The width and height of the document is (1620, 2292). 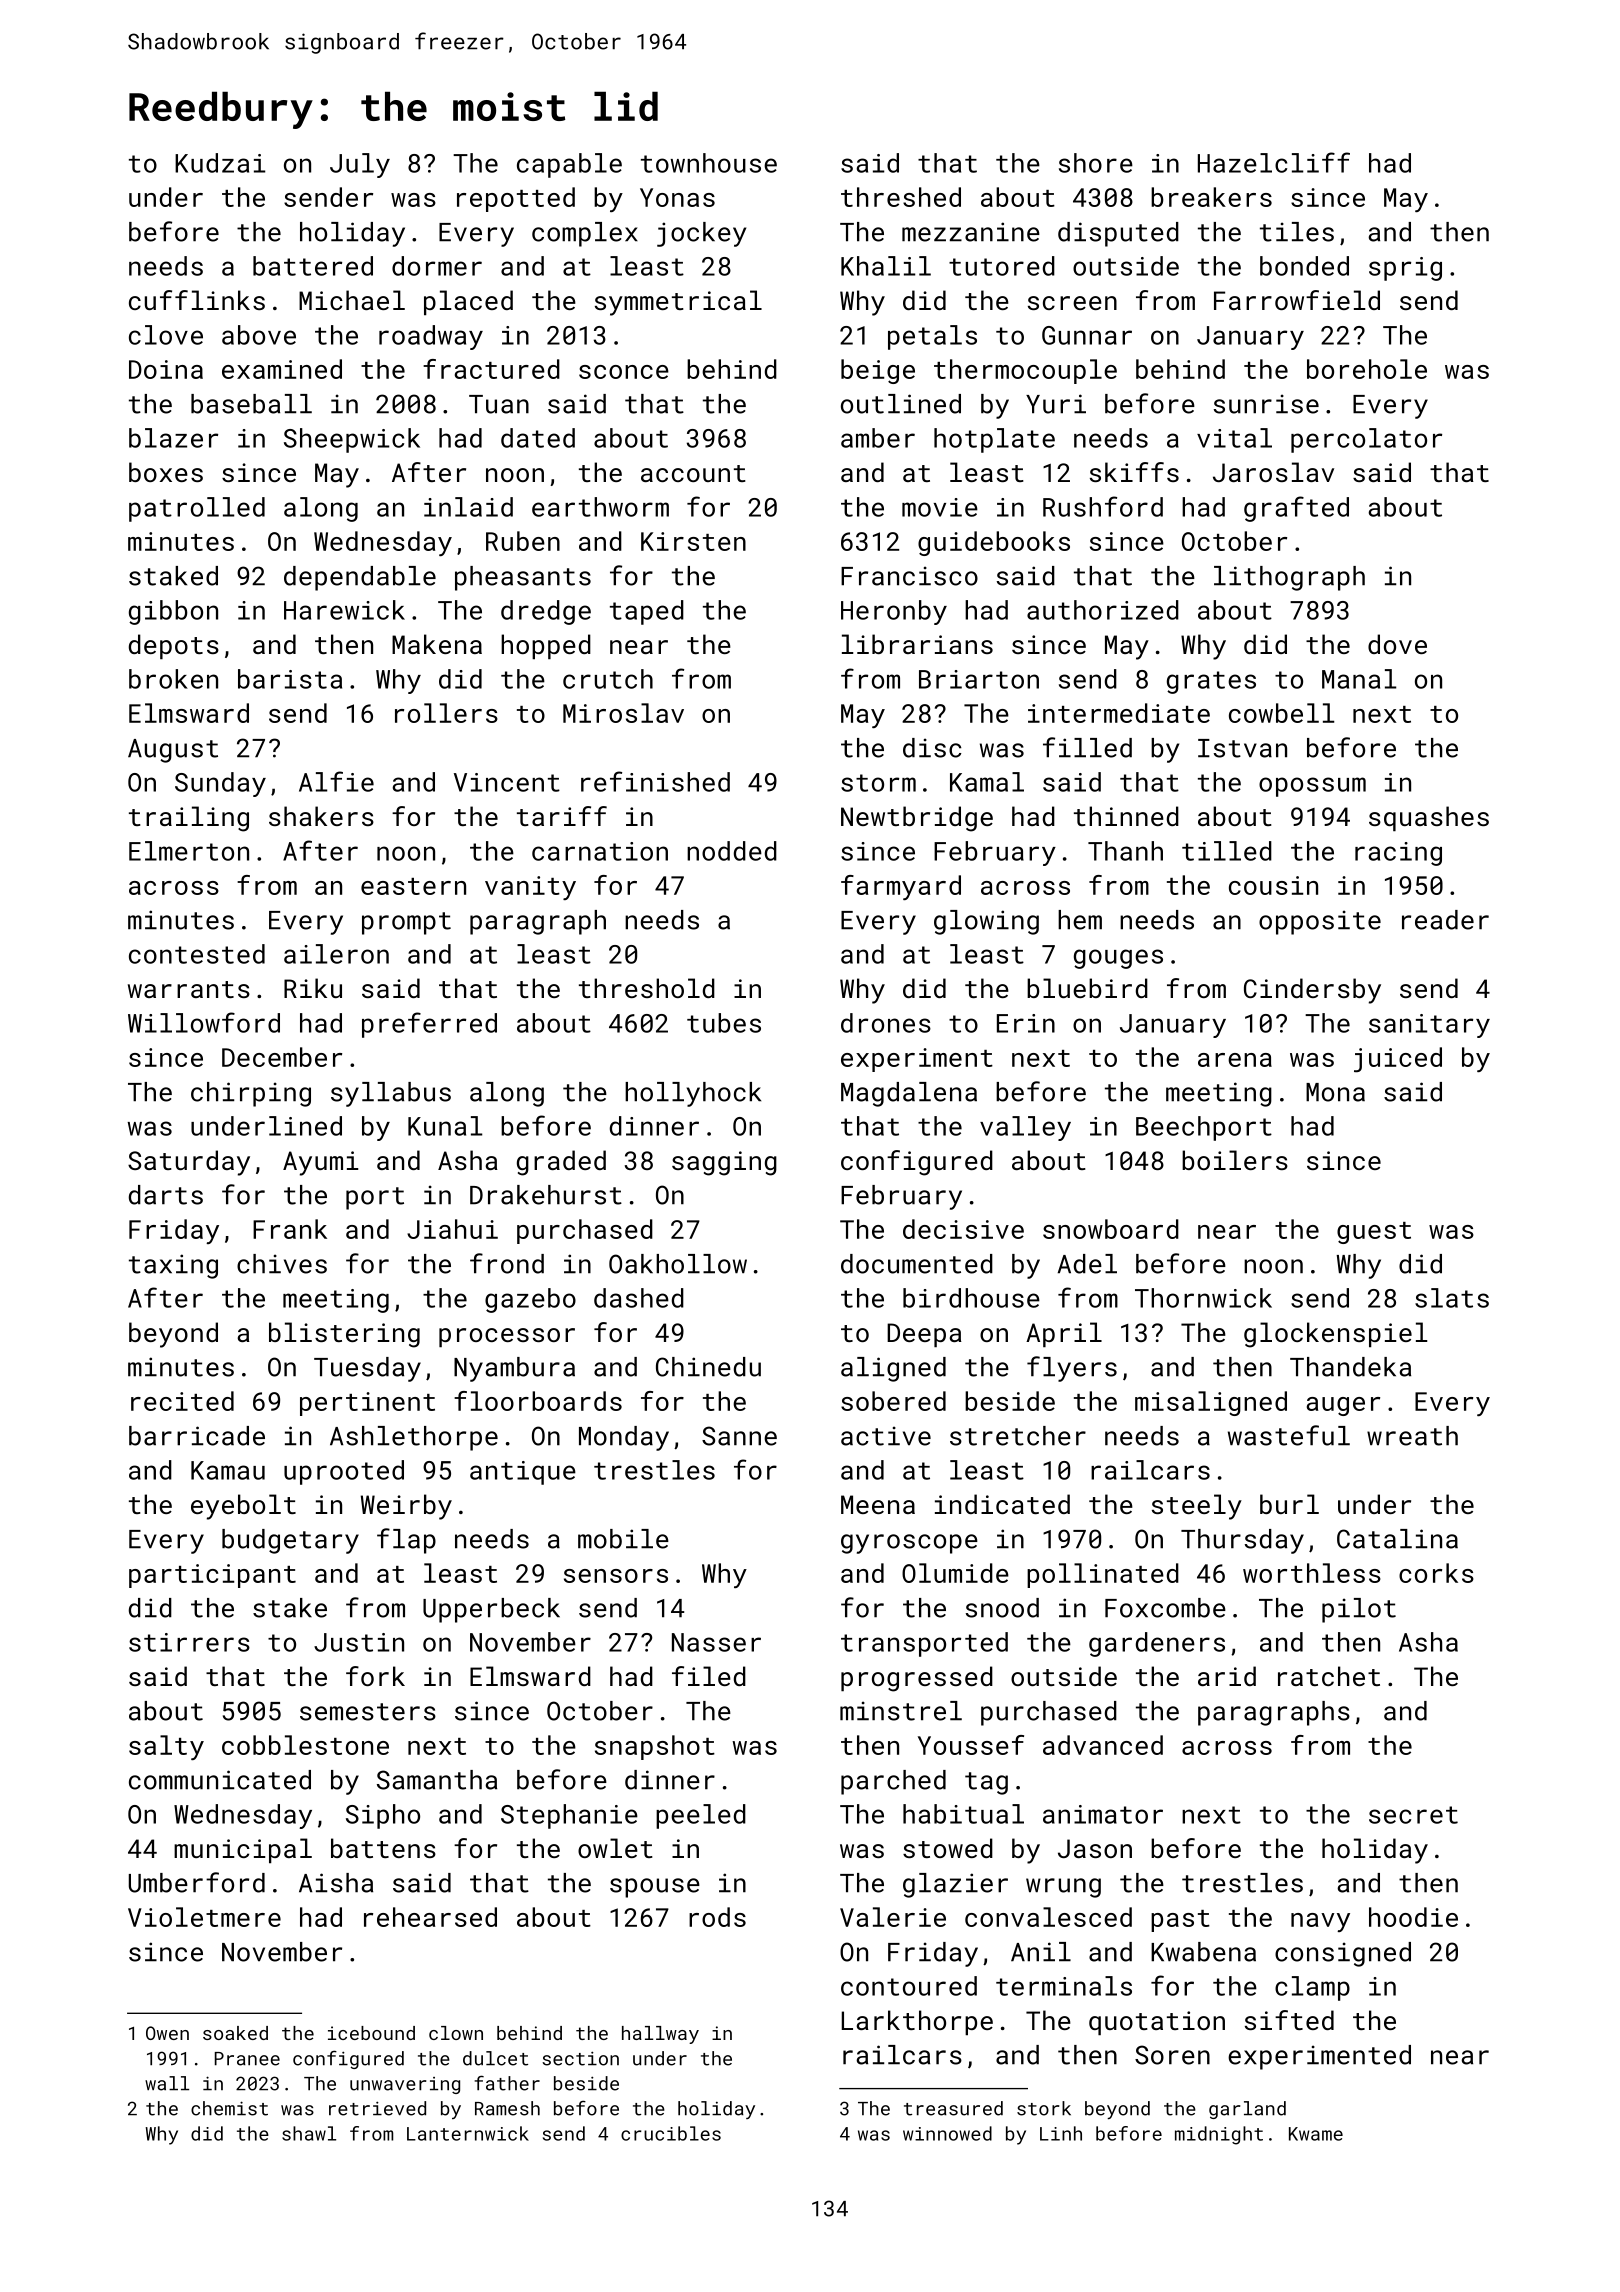 I want to click on Farrowfield, so click(x=1297, y=300).
